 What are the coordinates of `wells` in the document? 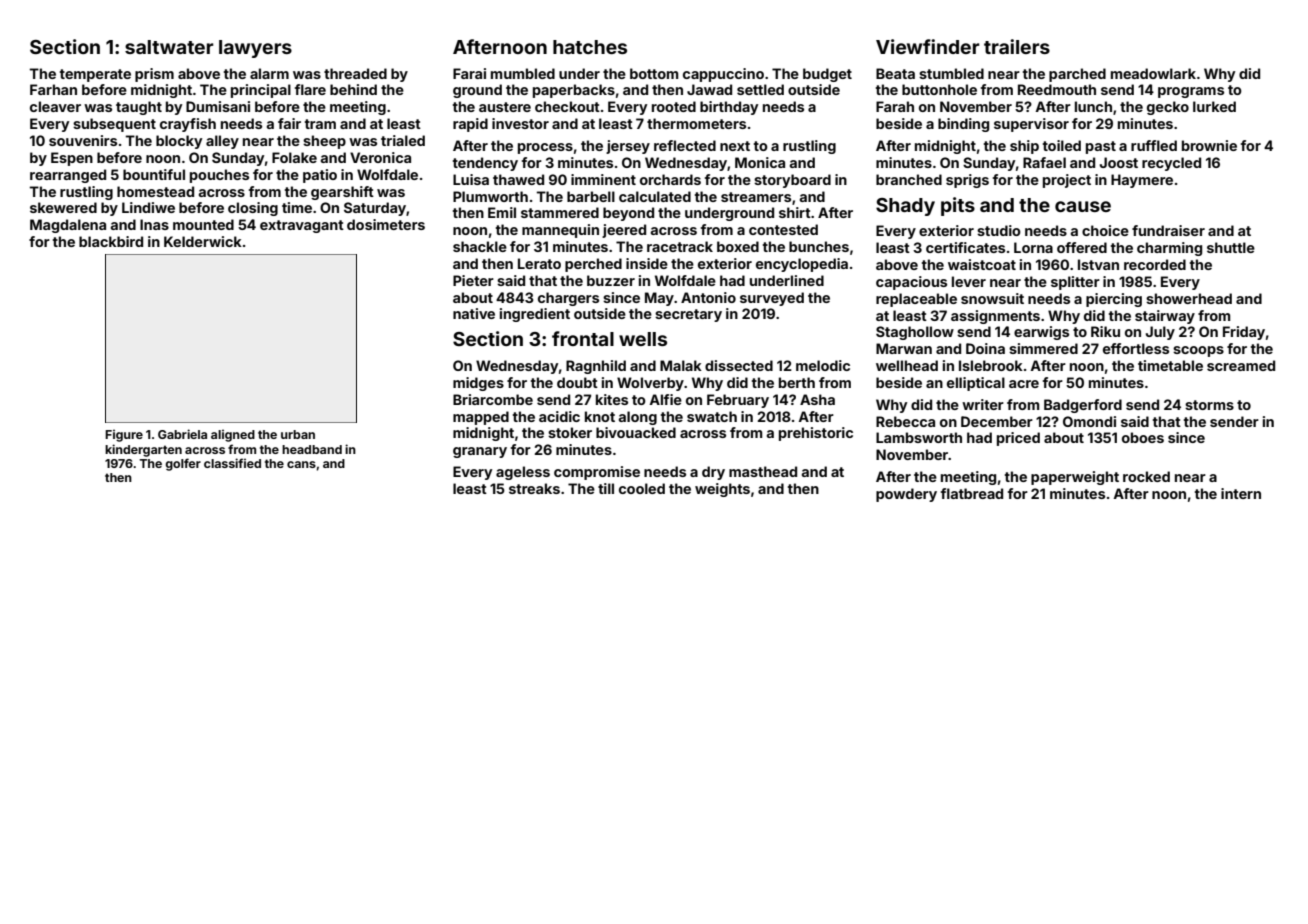 It's located at (643, 339).
